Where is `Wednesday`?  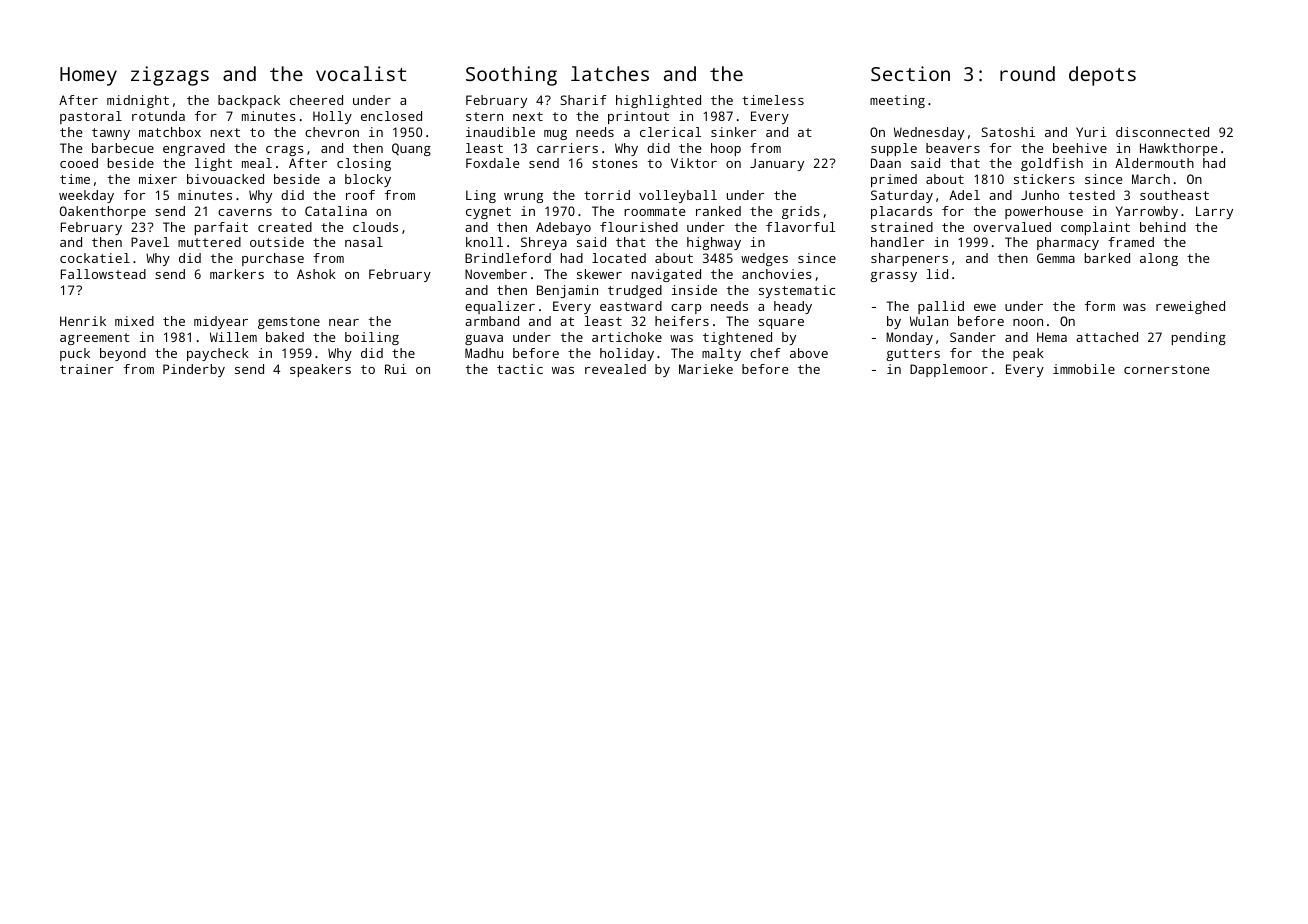
Wednesday is located at coordinates (929, 133).
